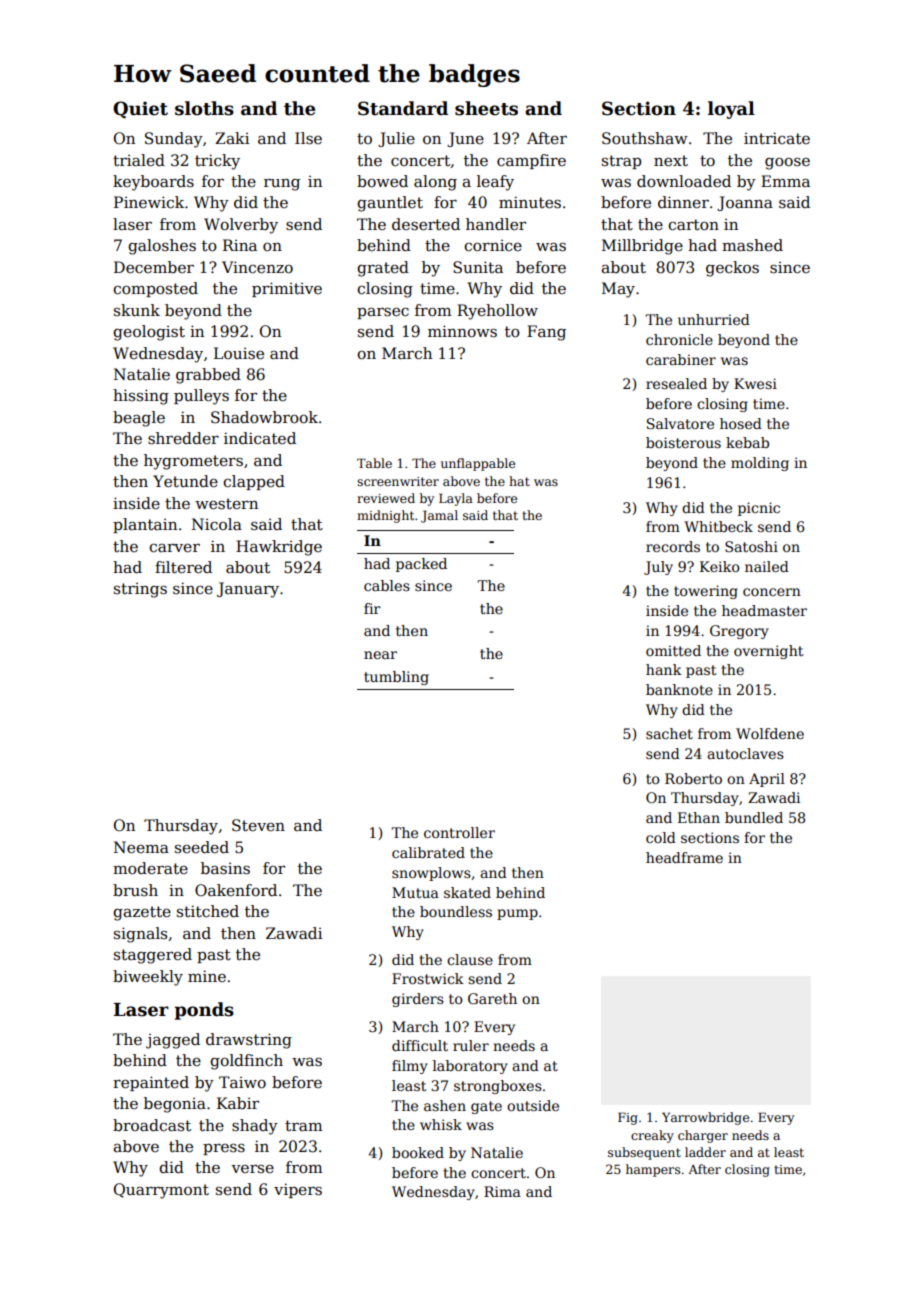  Describe the element at coordinates (249, 1041) in the page. I see `drawstring` at that location.
